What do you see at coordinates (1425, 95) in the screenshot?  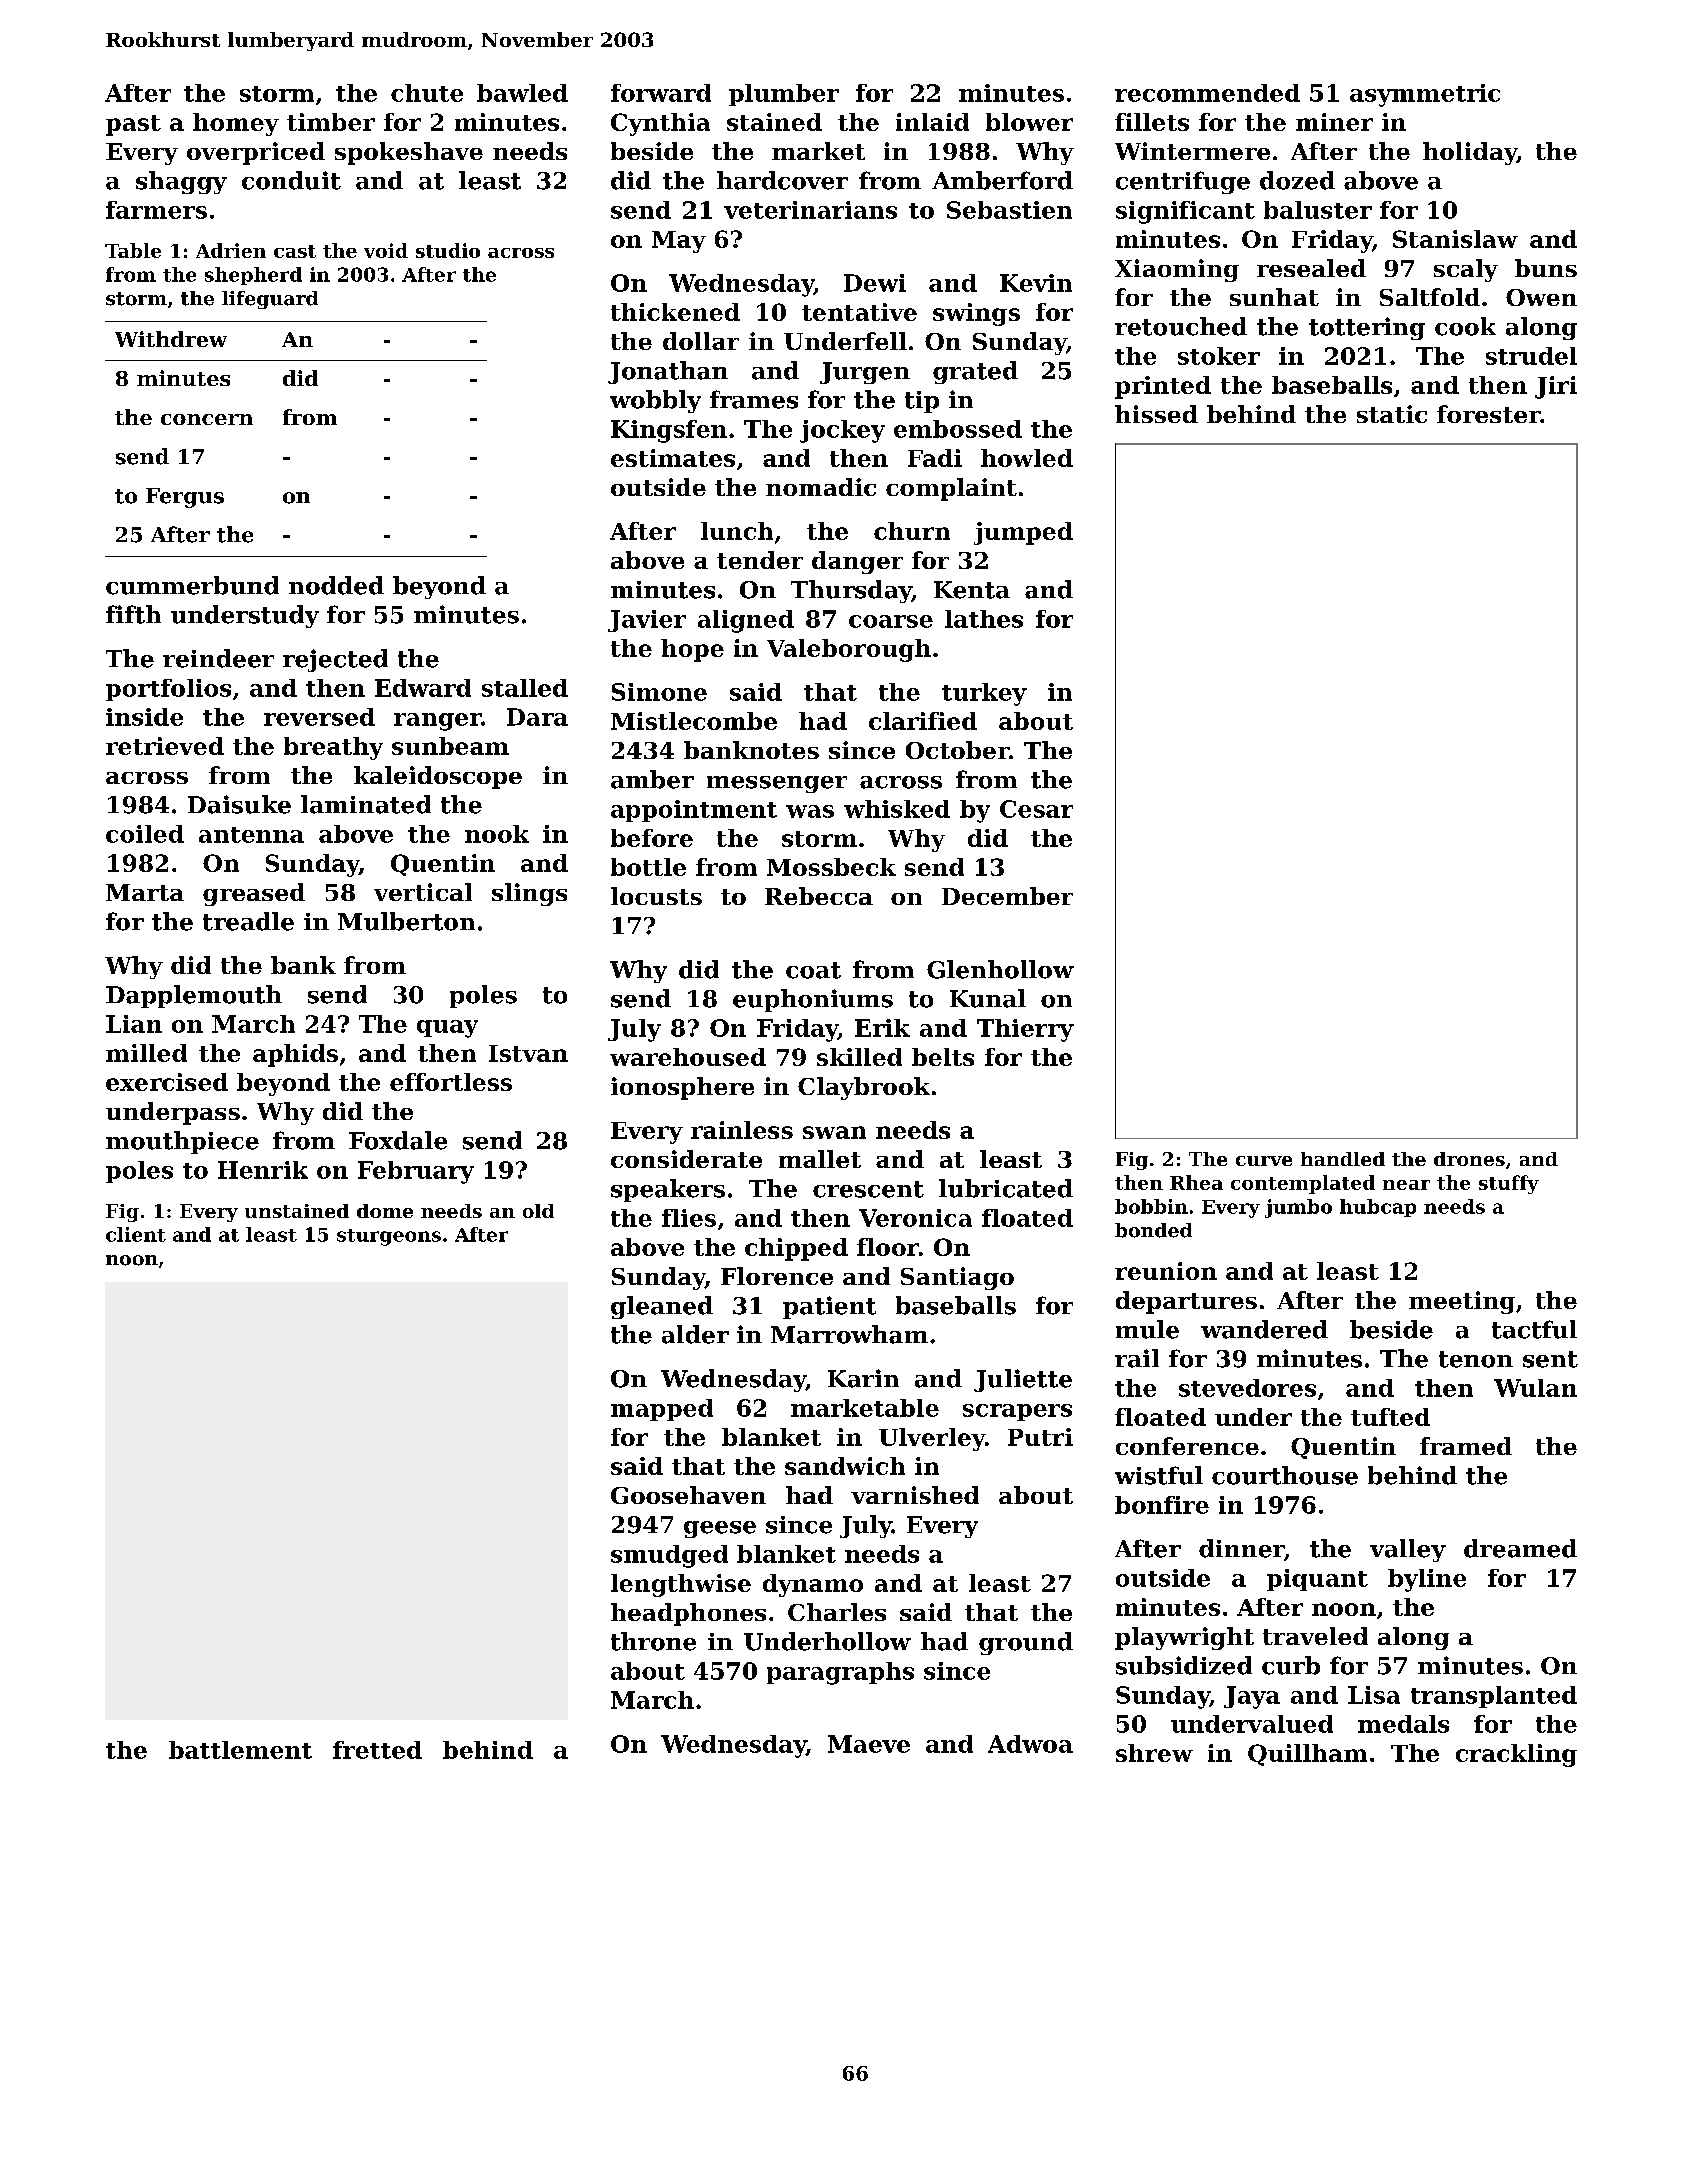 I see `asymmetric` at bounding box center [1425, 95].
